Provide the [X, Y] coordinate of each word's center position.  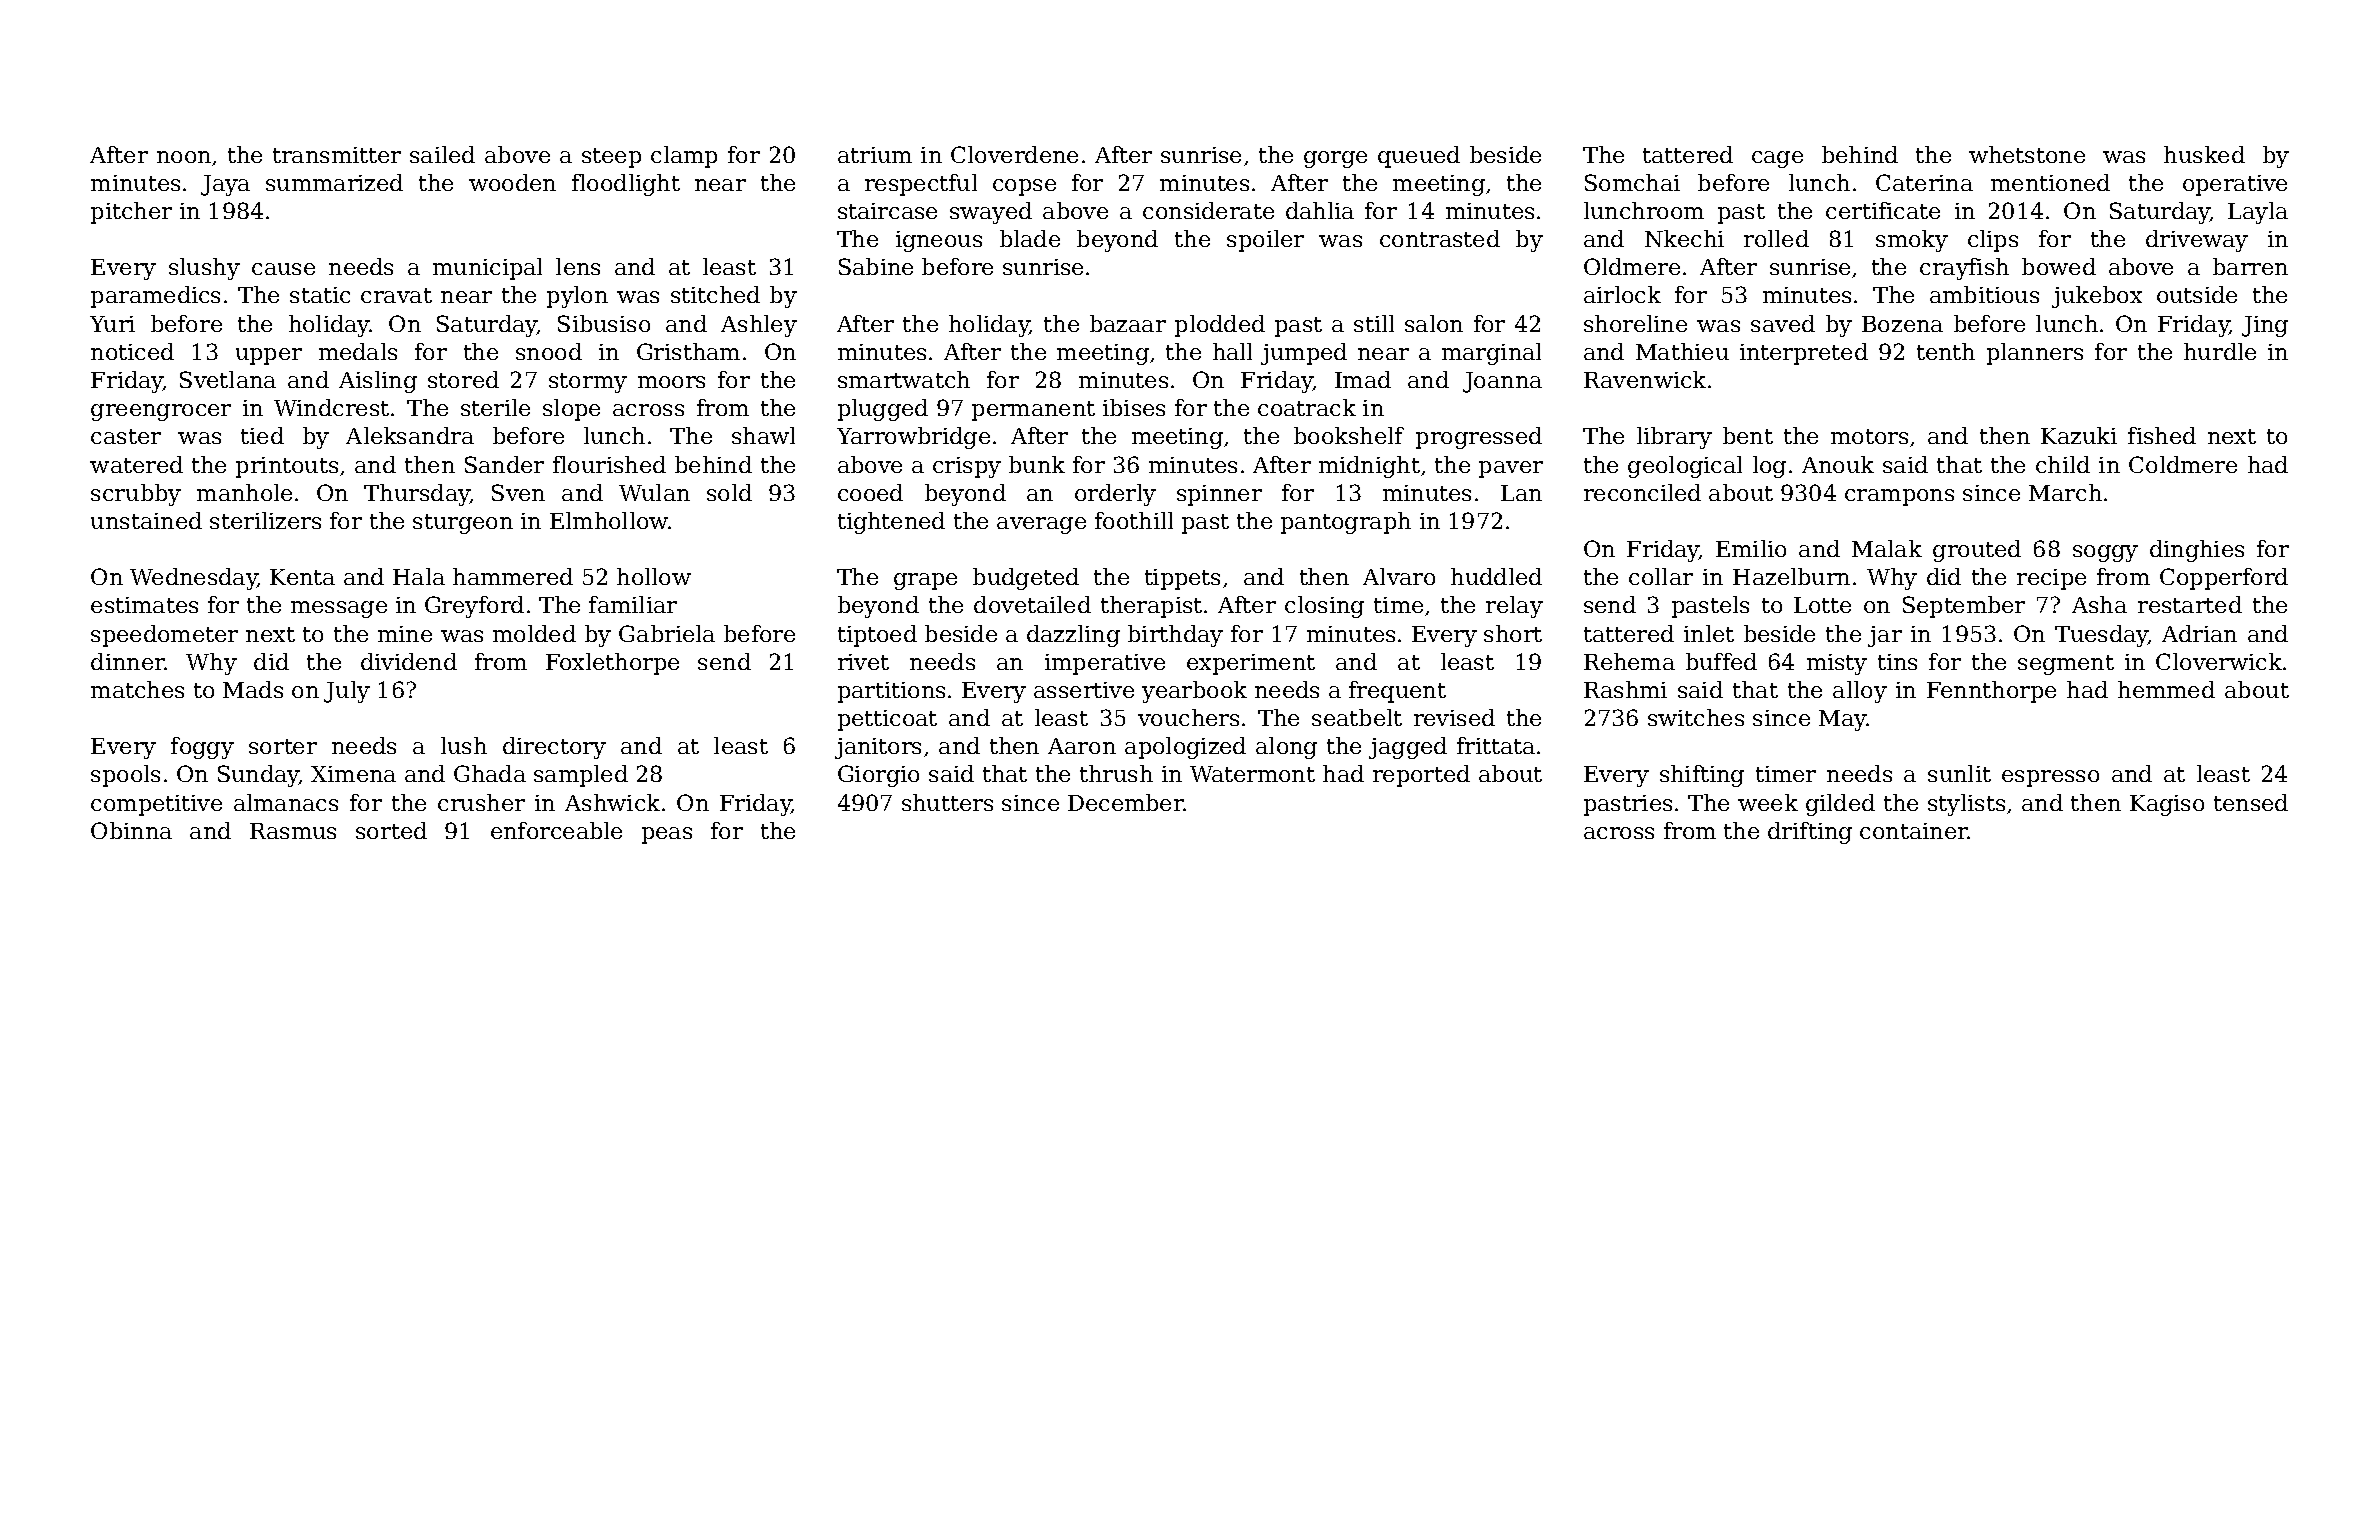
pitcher [131, 213]
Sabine [876, 266]
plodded [1220, 326]
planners [2035, 354]
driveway [2197, 241]
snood [549, 351]
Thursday [417, 495]
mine [405, 634]
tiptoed [877, 636]
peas [667, 835]
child [2063, 464]
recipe [2051, 579]
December [1126, 802]
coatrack [1307, 407]
